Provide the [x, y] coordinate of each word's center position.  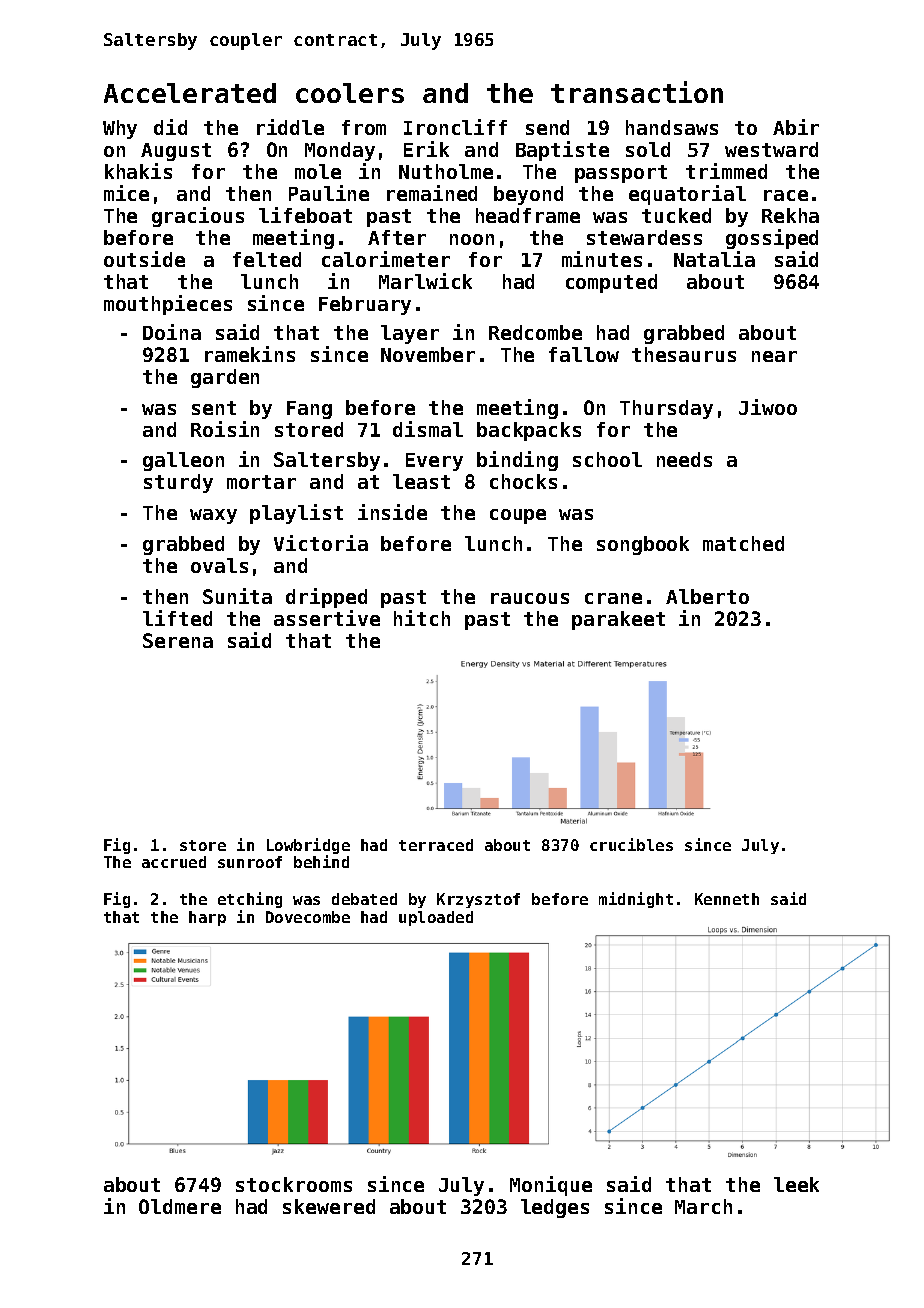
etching [250, 900]
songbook [643, 545]
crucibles [631, 844]
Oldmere [180, 1206]
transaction [637, 92]
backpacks [529, 431]
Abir [796, 127]
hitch [422, 618]
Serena [178, 640]
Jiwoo [768, 407]
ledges [555, 1208]
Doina [172, 332]
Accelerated [190, 93]
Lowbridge [308, 846]
